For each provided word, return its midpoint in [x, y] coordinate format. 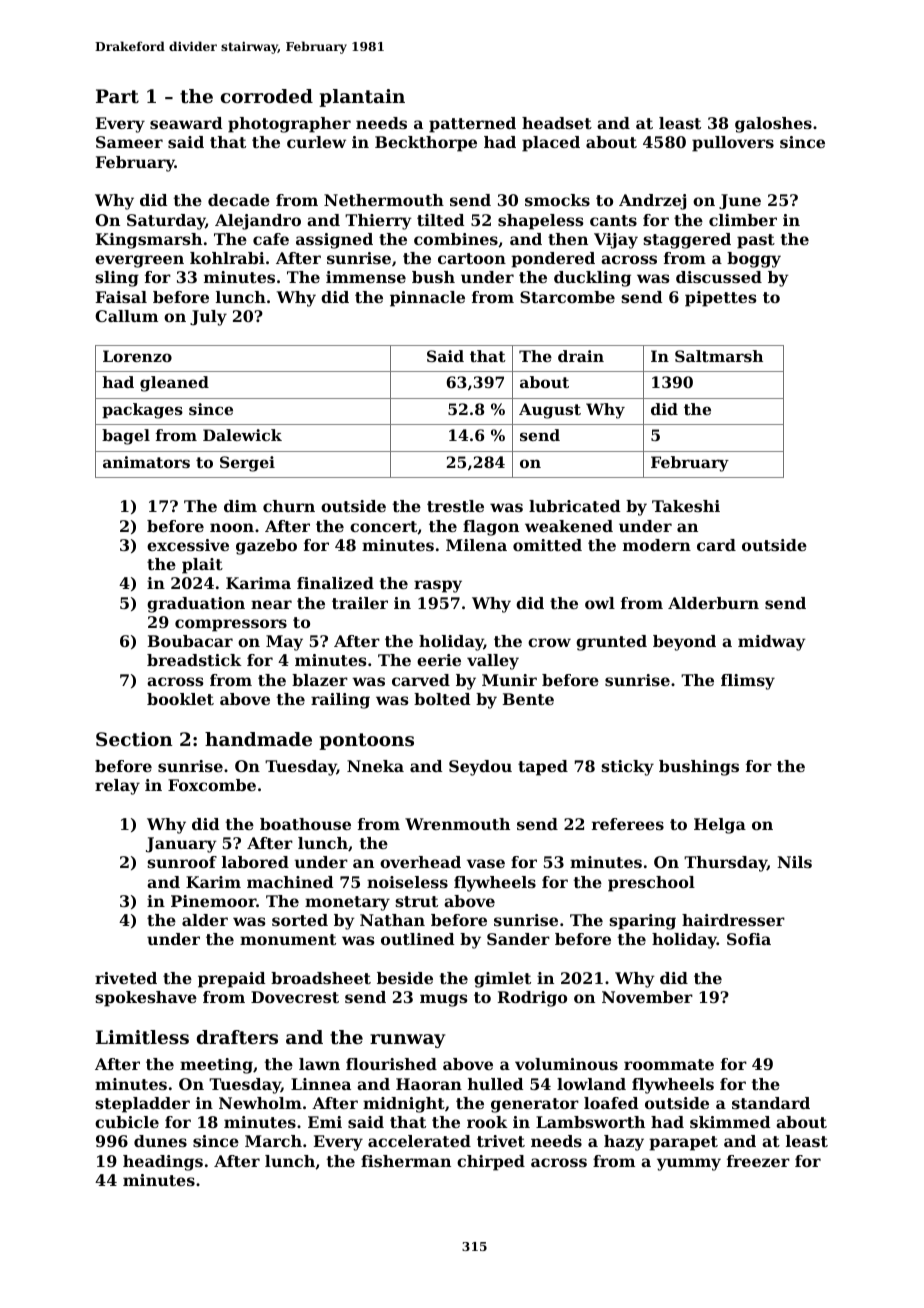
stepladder [142, 1105]
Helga [720, 826]
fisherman [406, 1161]
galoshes [773, 125]
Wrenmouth [457, 824]
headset [557, 123]
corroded [267, 96]
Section [134, 739]
